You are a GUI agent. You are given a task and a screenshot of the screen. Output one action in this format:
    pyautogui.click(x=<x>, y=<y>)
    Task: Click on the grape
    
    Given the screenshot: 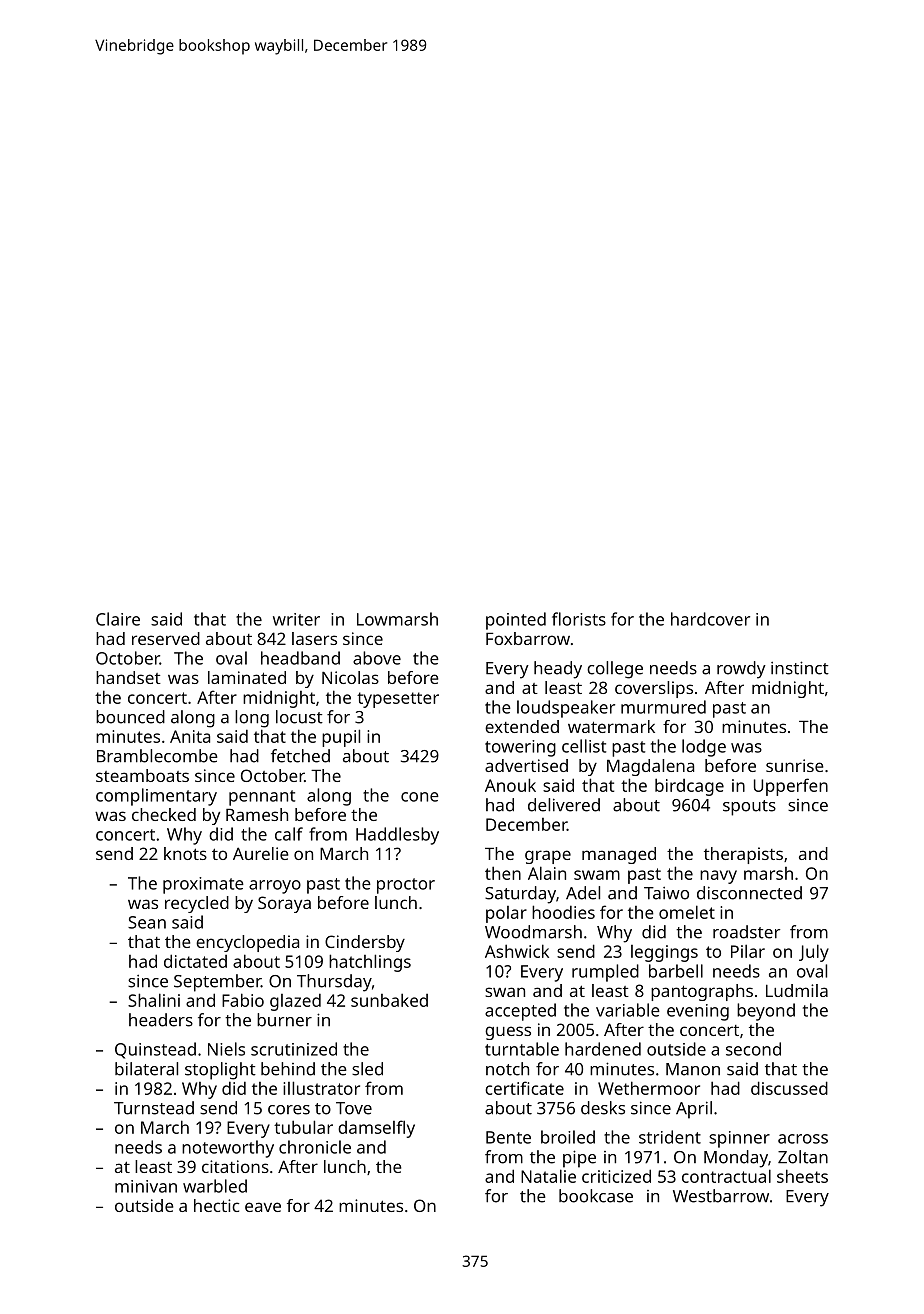 What is the action you would take?
    pyautogui.click(x=548, y=857)
